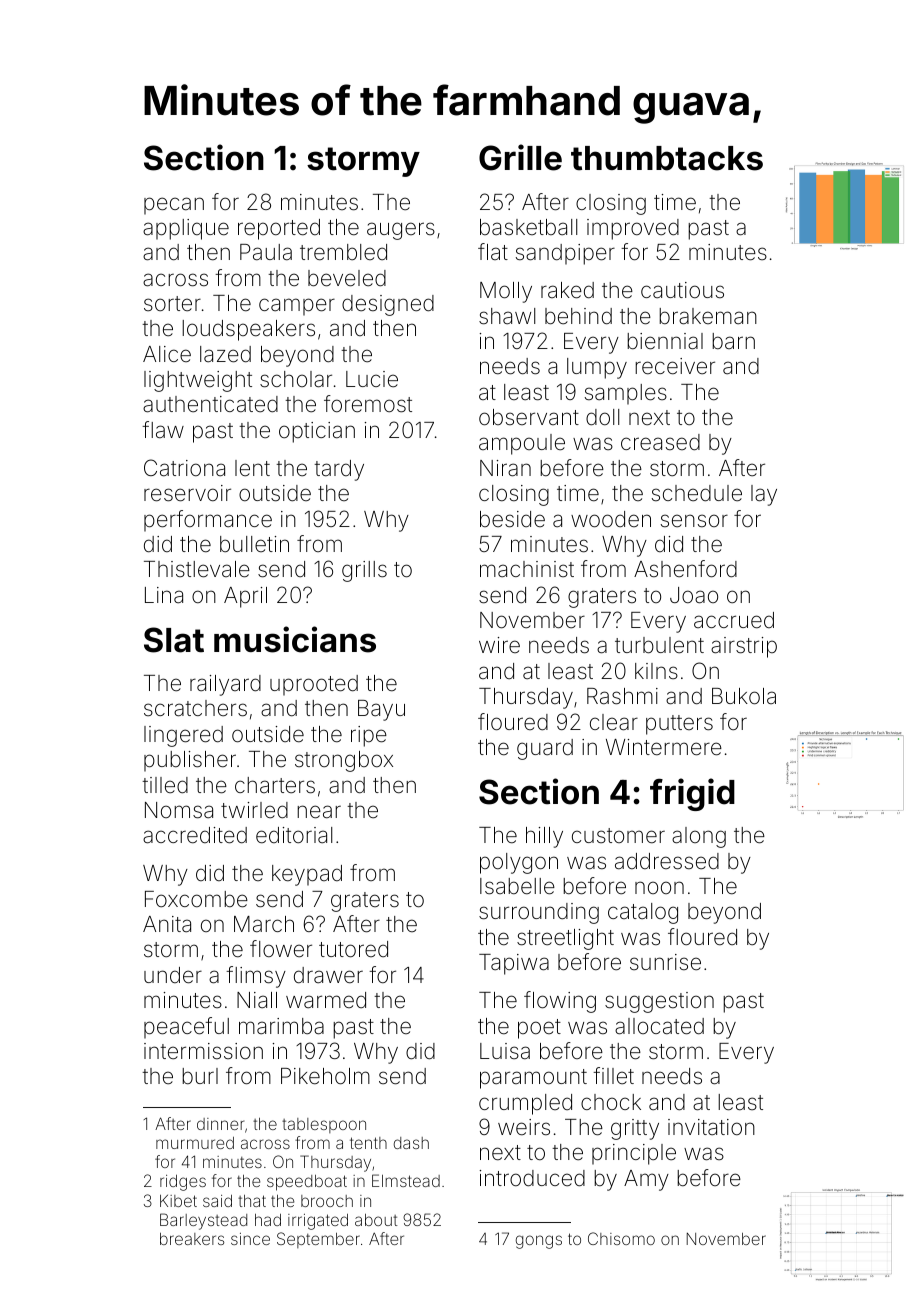  What do you see at coordinates (368, 1143) in the document?
I see `tenth` at bounding box center [368, 1143].
